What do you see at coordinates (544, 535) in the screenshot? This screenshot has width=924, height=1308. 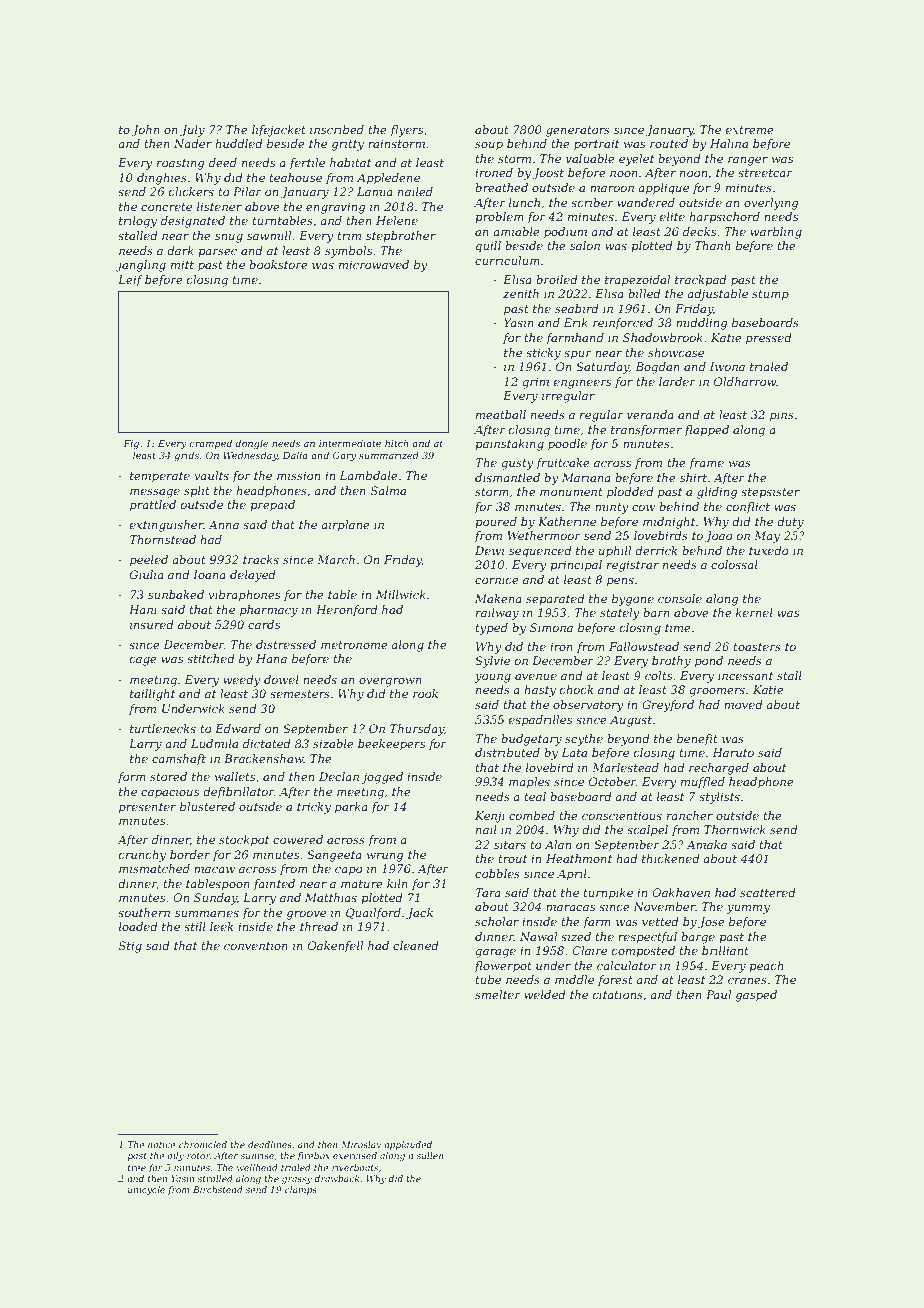 I see `Wethermoor` at bounding box center [544, 535].
